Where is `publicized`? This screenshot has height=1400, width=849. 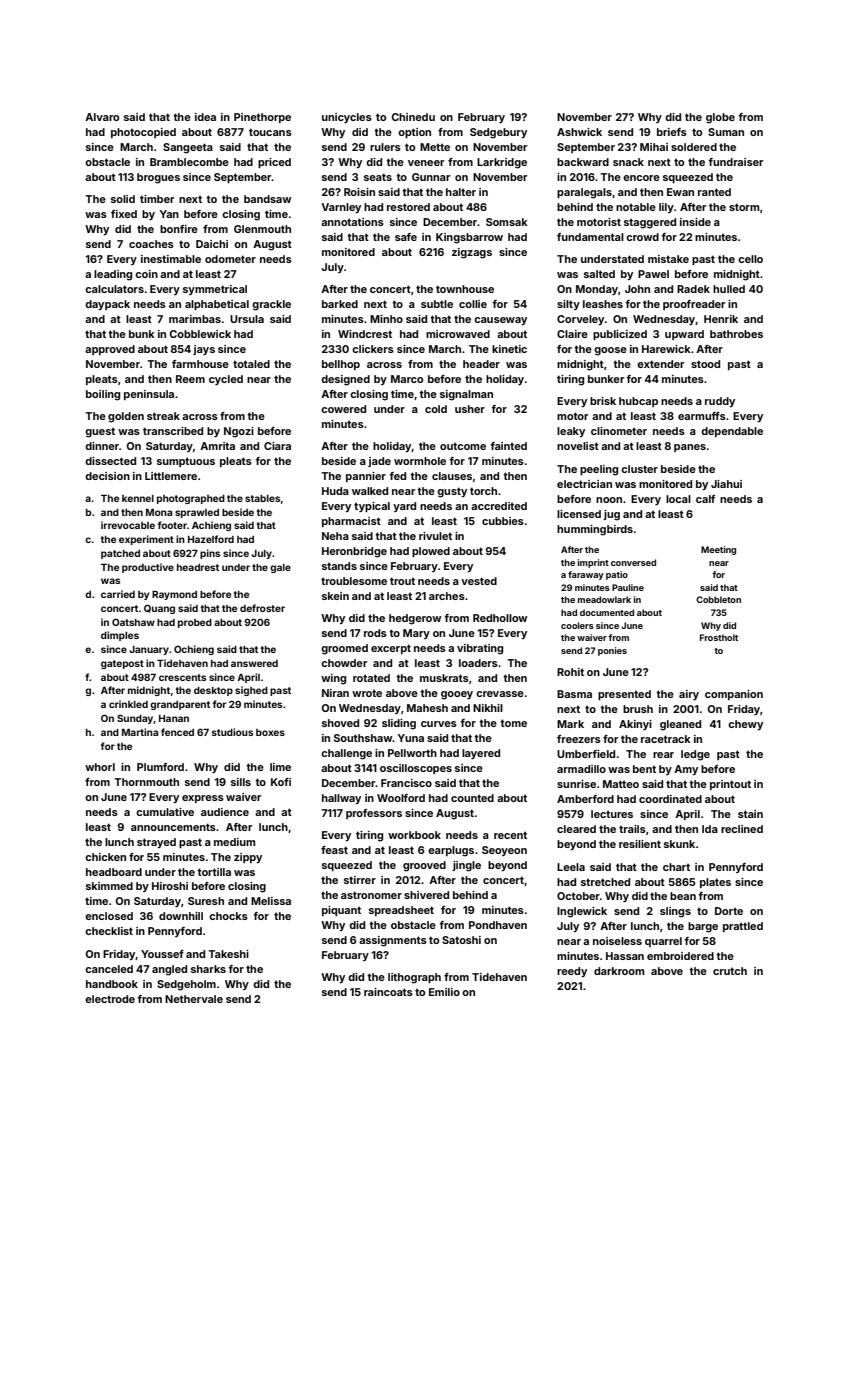 publicized is located at coordinates (620, 335).
